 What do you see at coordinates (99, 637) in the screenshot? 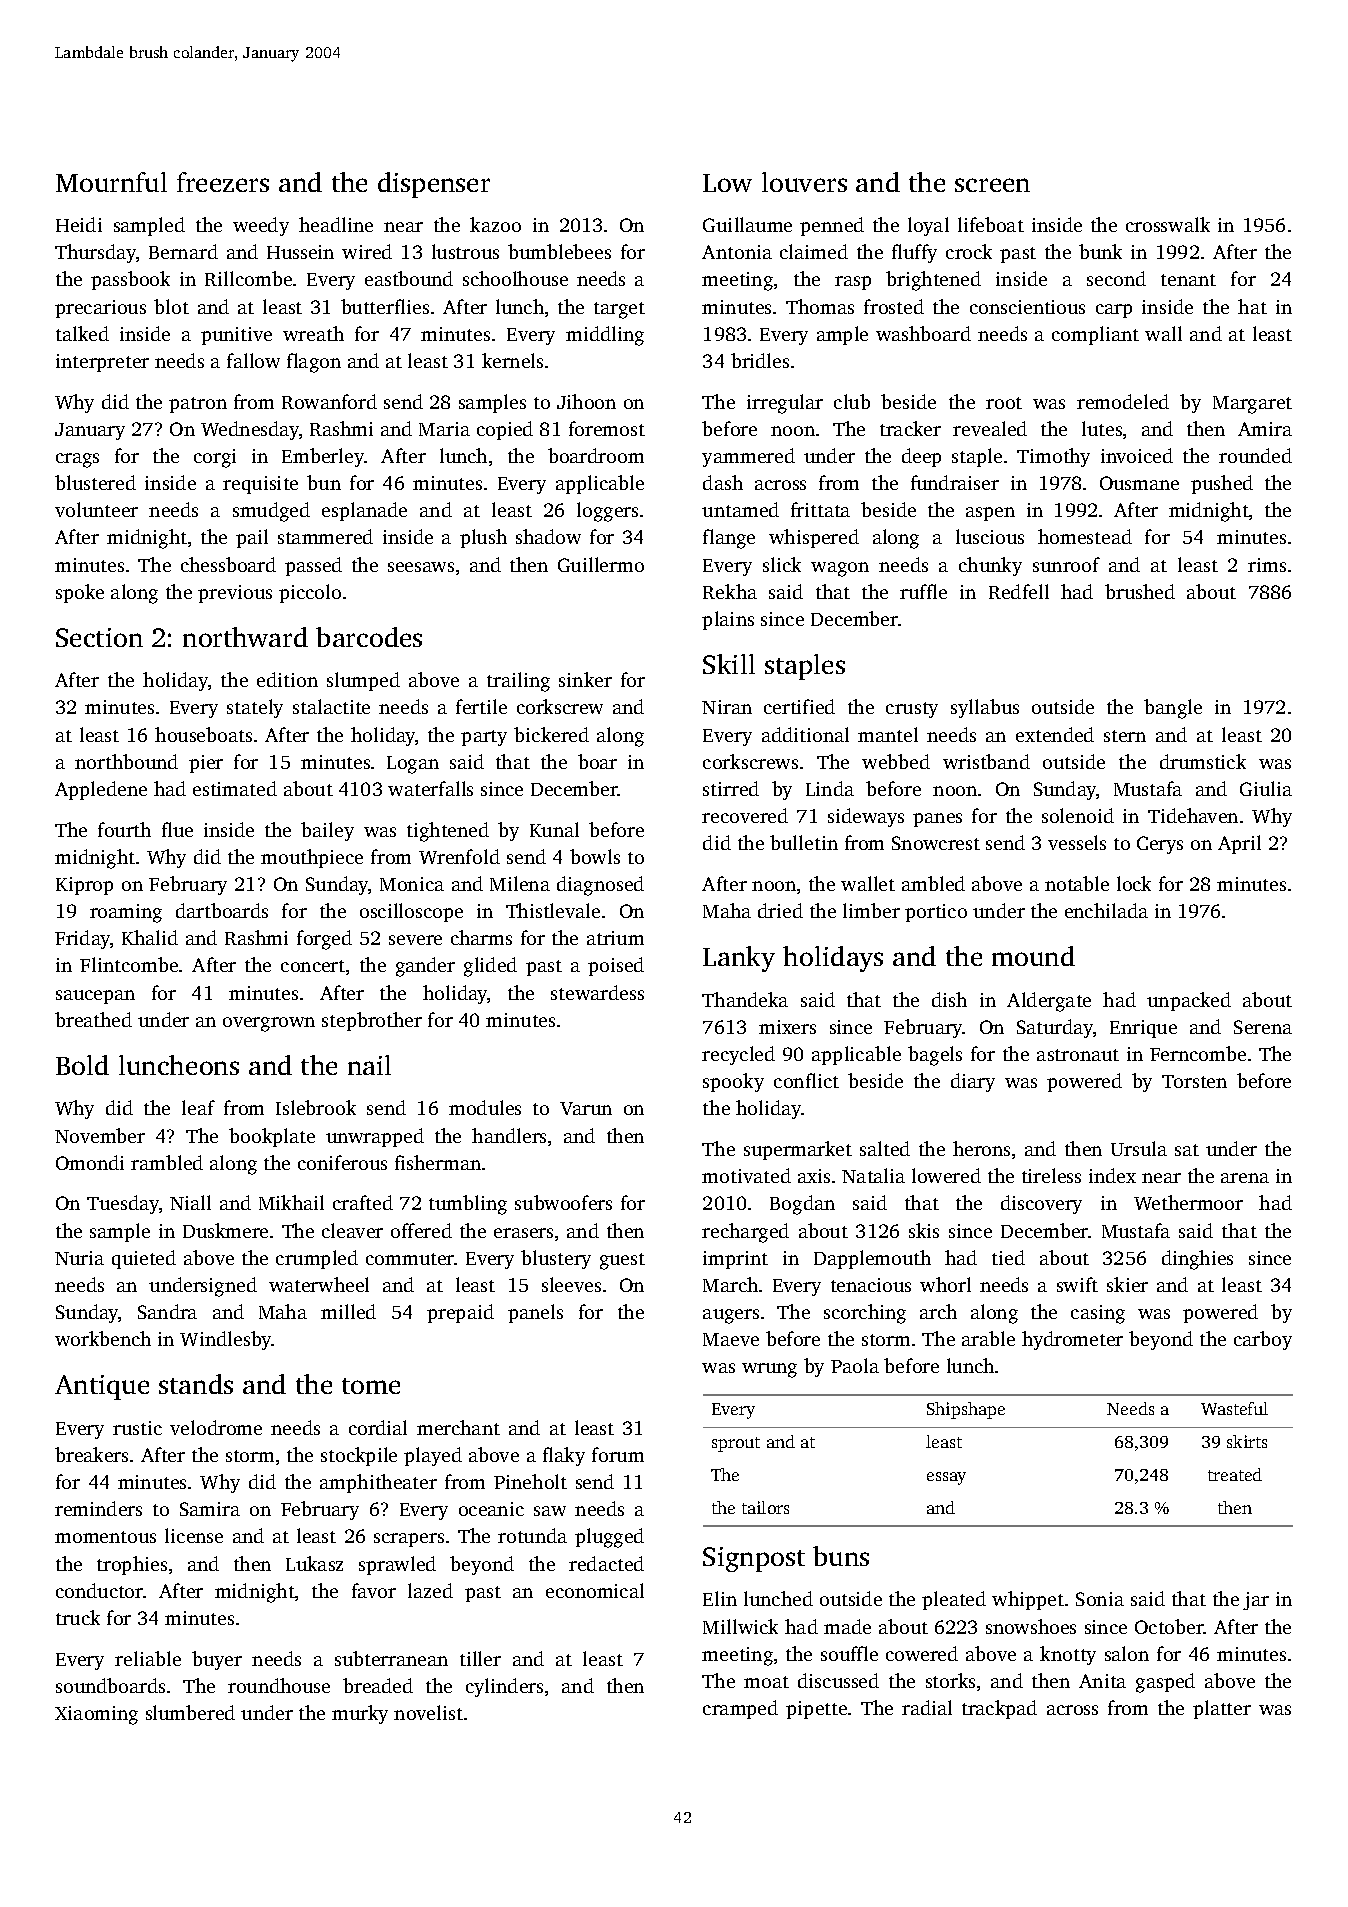
I see `Section` at bounding box center [99, 637].
